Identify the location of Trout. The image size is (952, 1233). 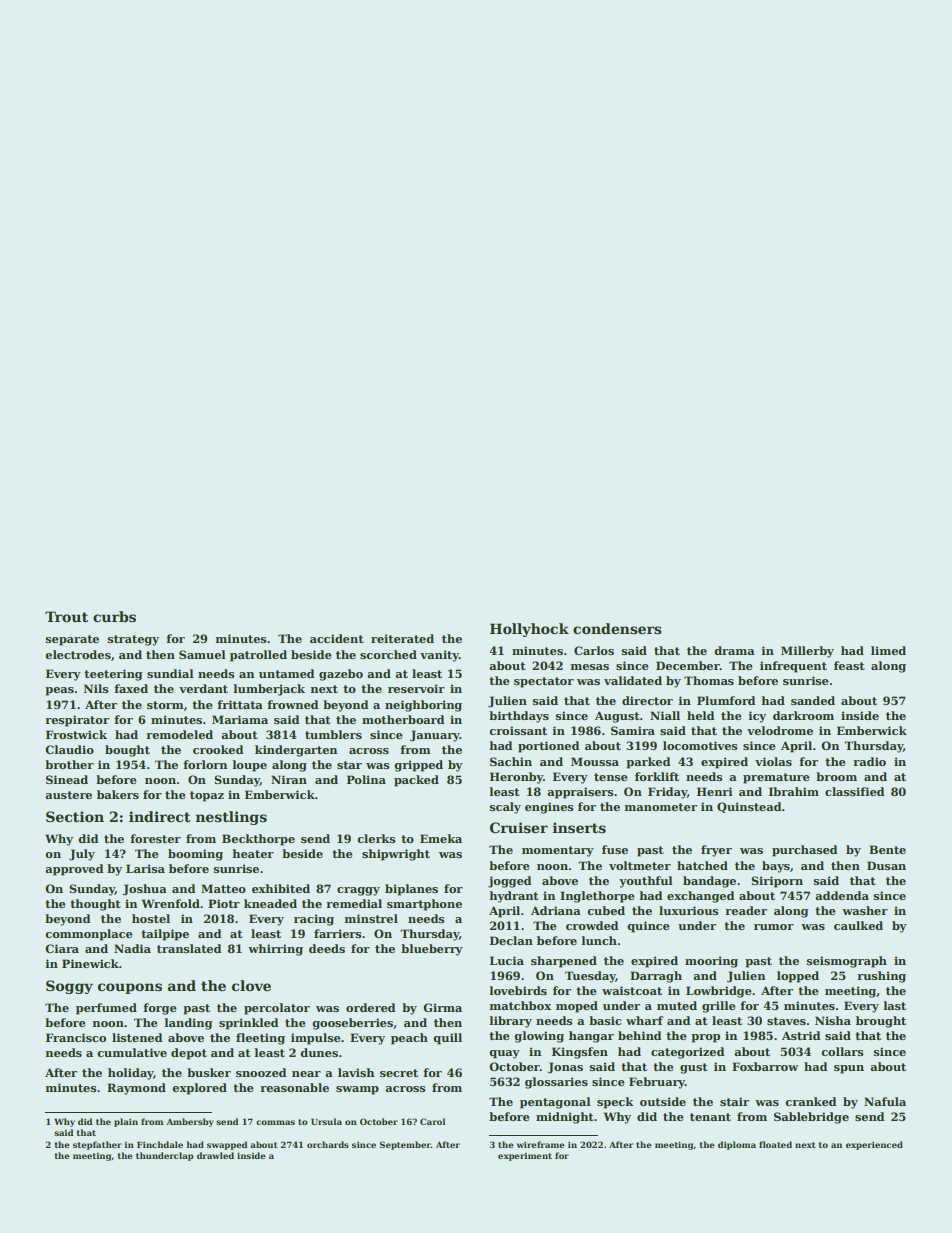
(66, 616).
